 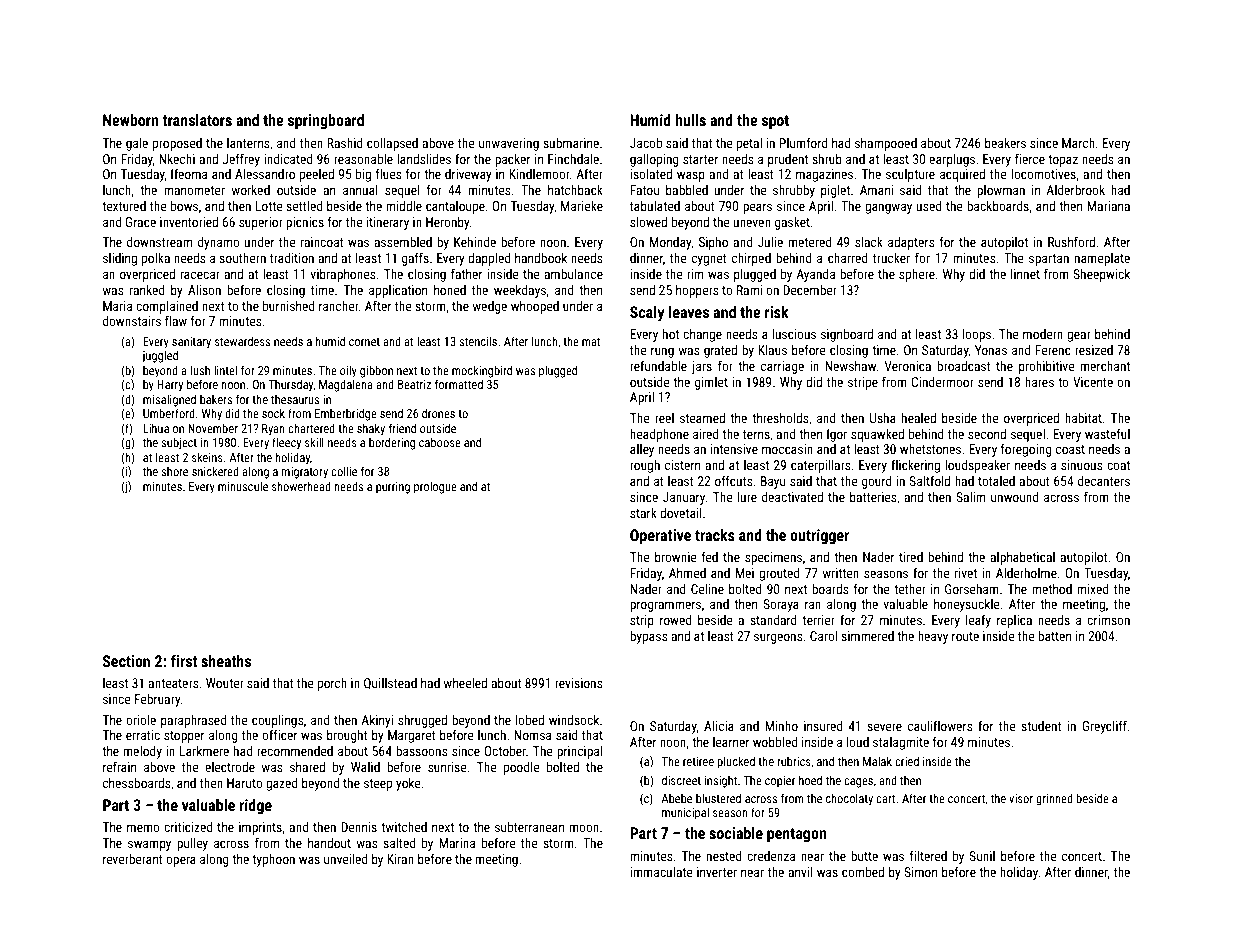 I want to click on minuscule, so click(x=243, y=486).
